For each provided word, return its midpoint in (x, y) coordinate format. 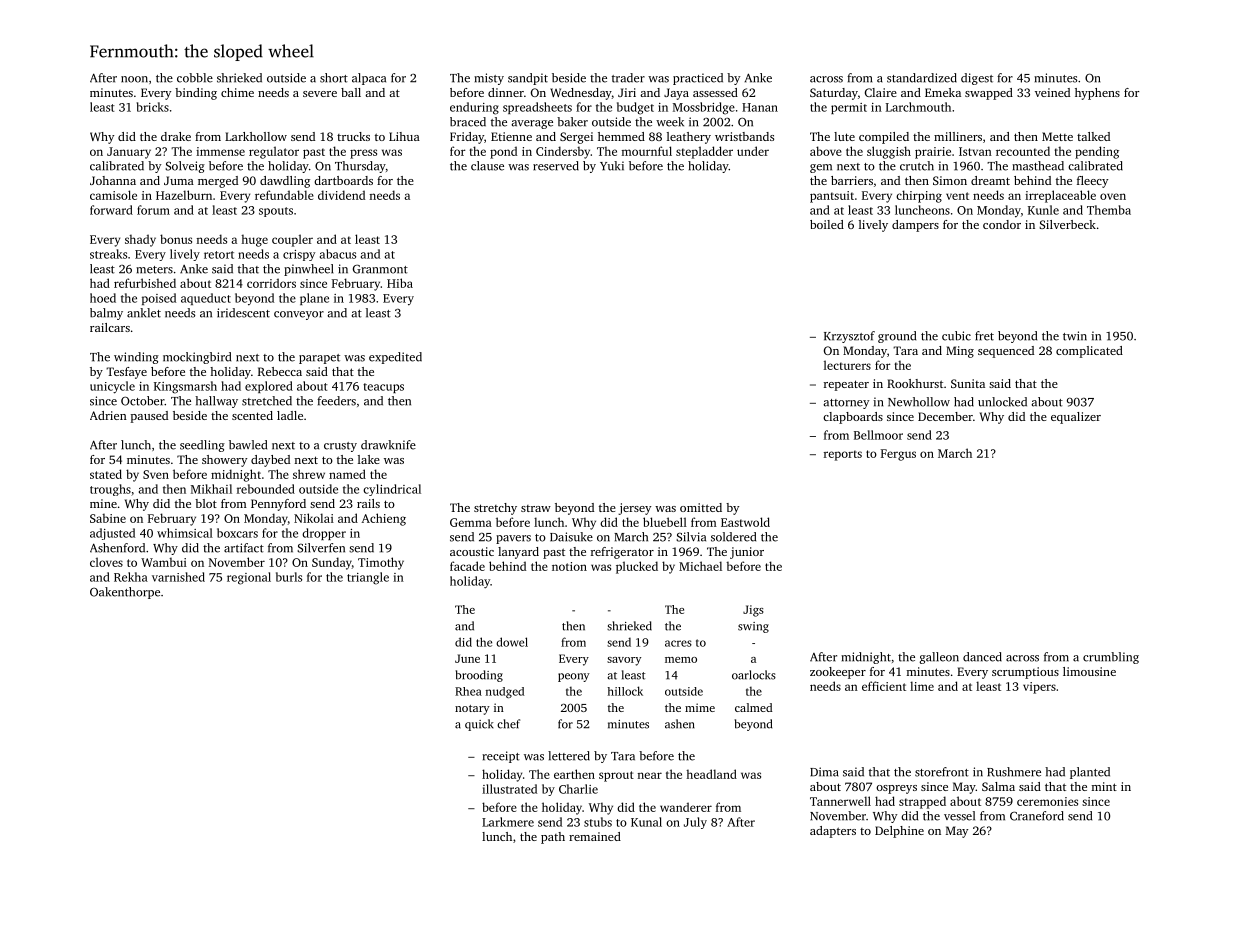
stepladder (704, 152)
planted (1090, 773)
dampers (915, 226)
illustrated (509, 789)
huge (254, 240)
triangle (368, 578)
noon (134, 79)
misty (489, 79)
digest (977, 79)
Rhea (468, 691)
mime (700, 707)
